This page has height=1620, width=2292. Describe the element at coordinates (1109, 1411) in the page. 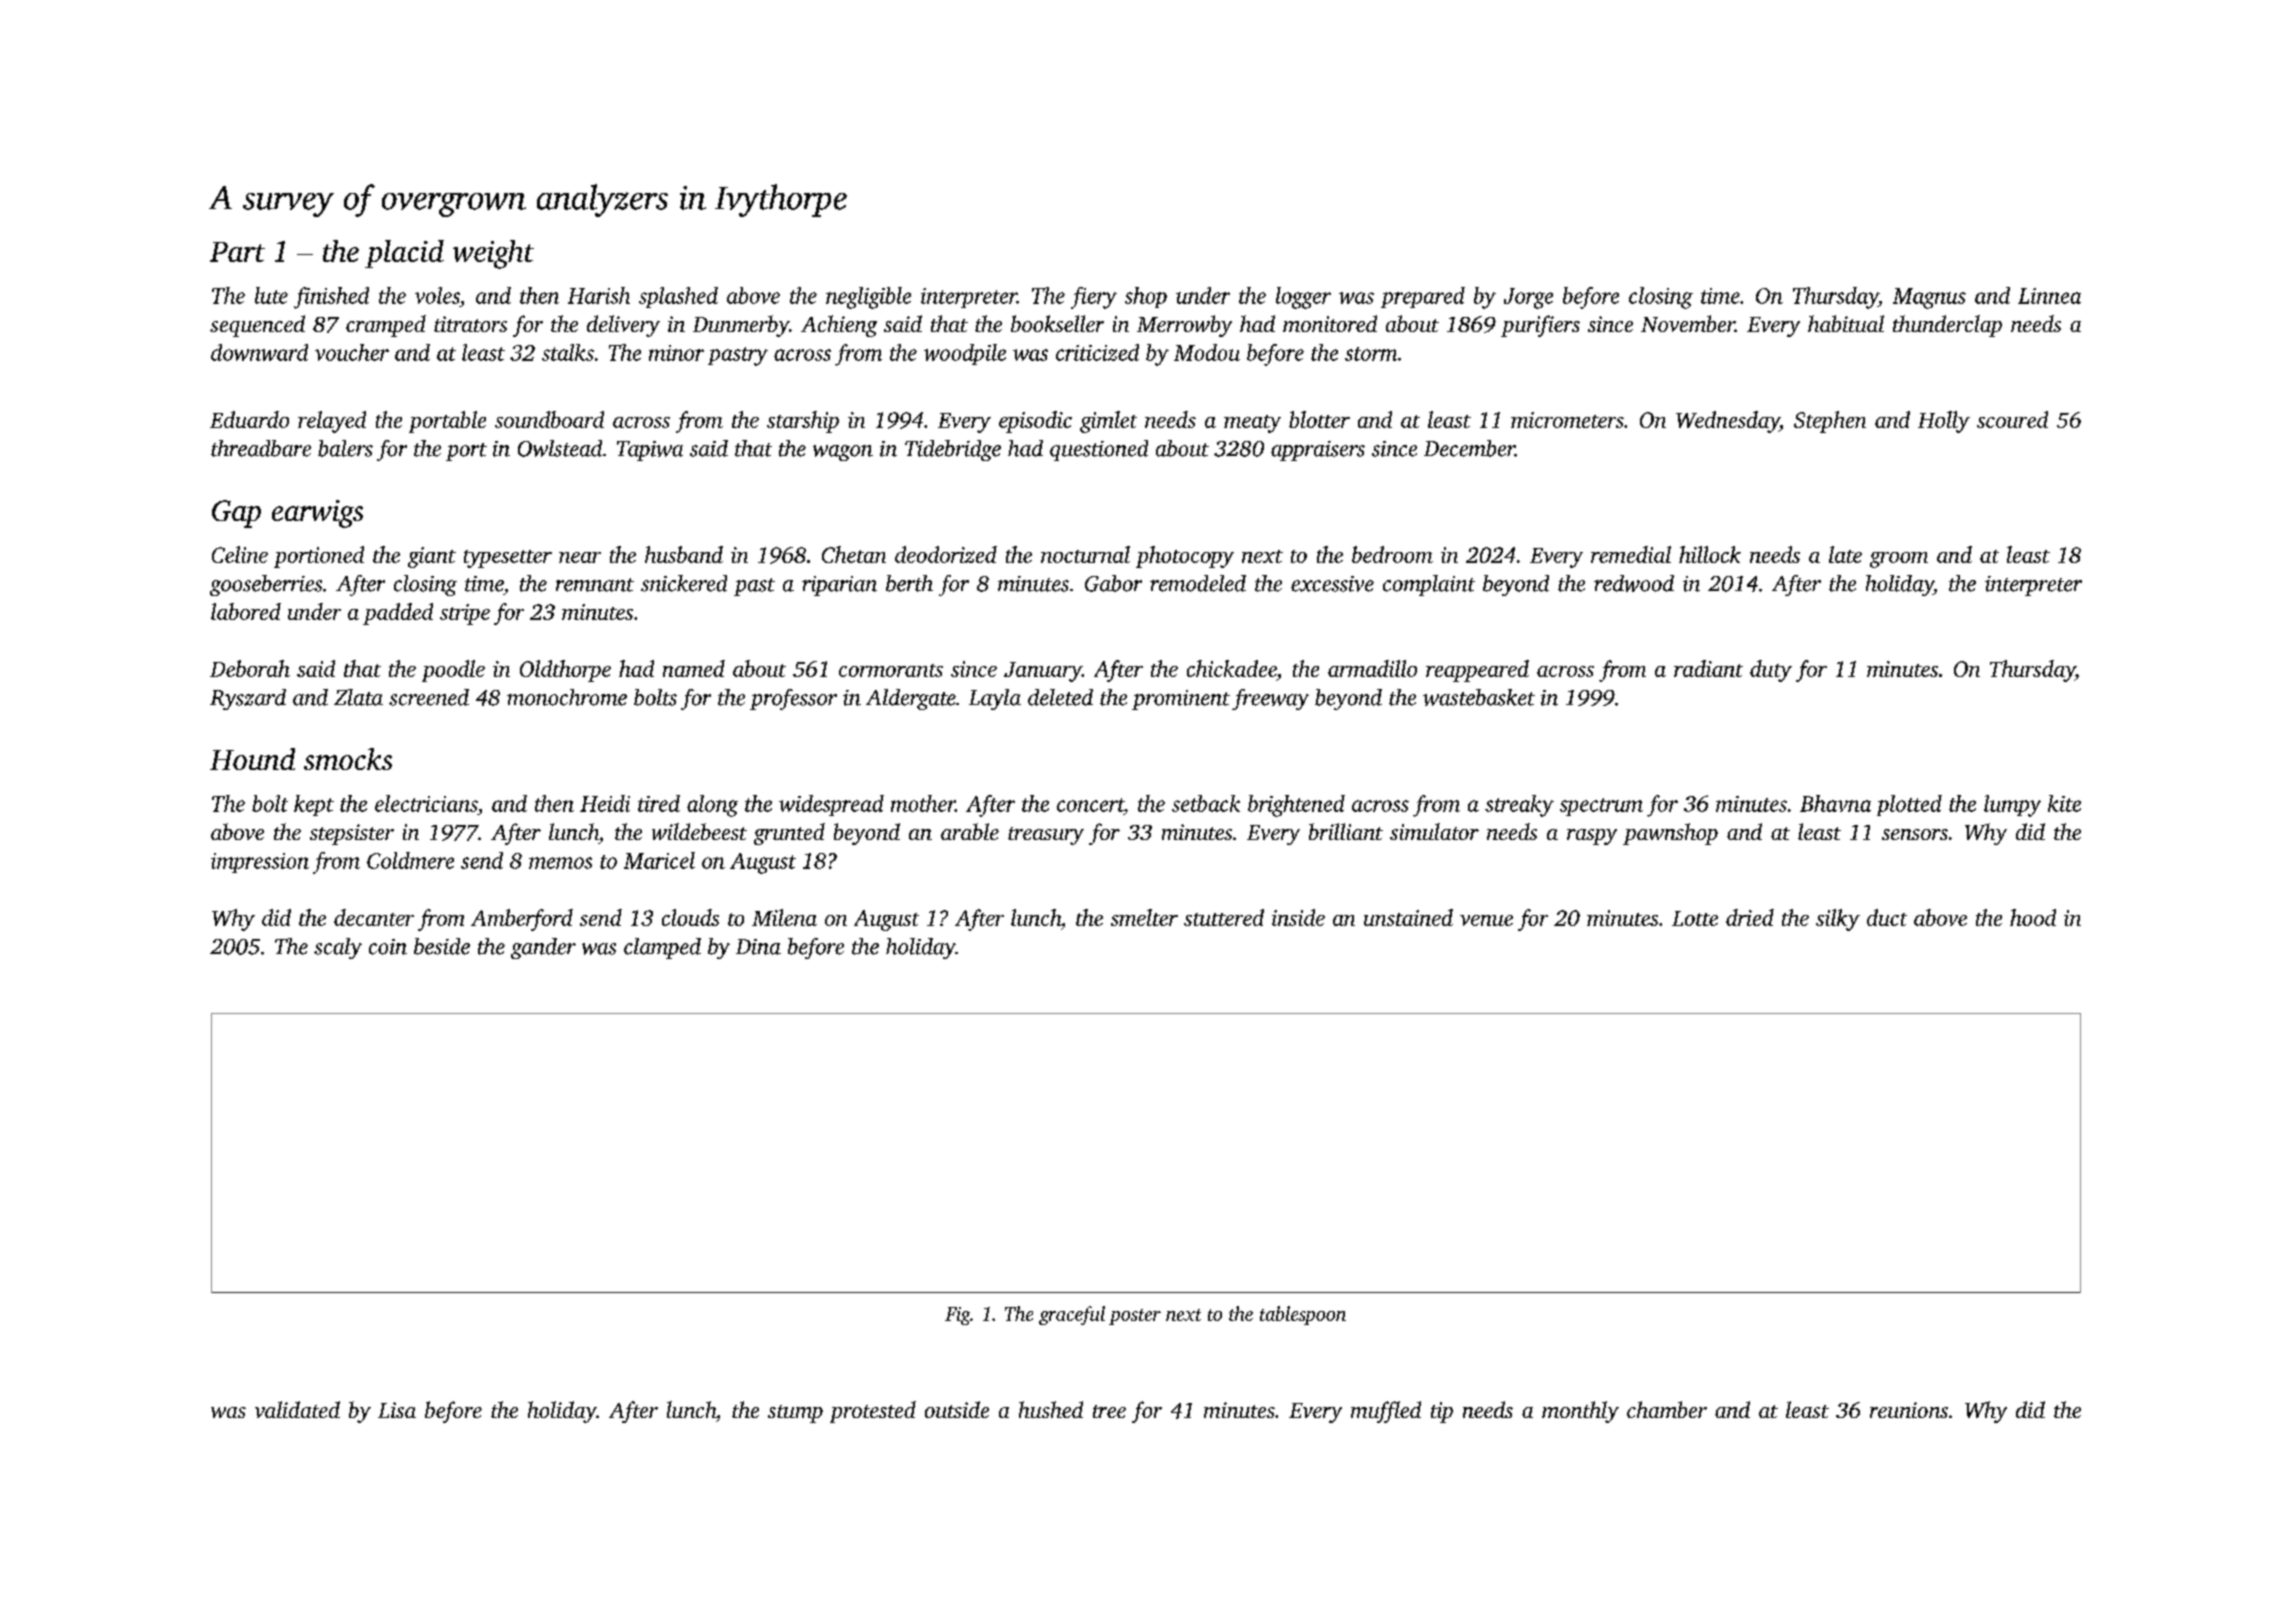

I see `tree` at that location.
